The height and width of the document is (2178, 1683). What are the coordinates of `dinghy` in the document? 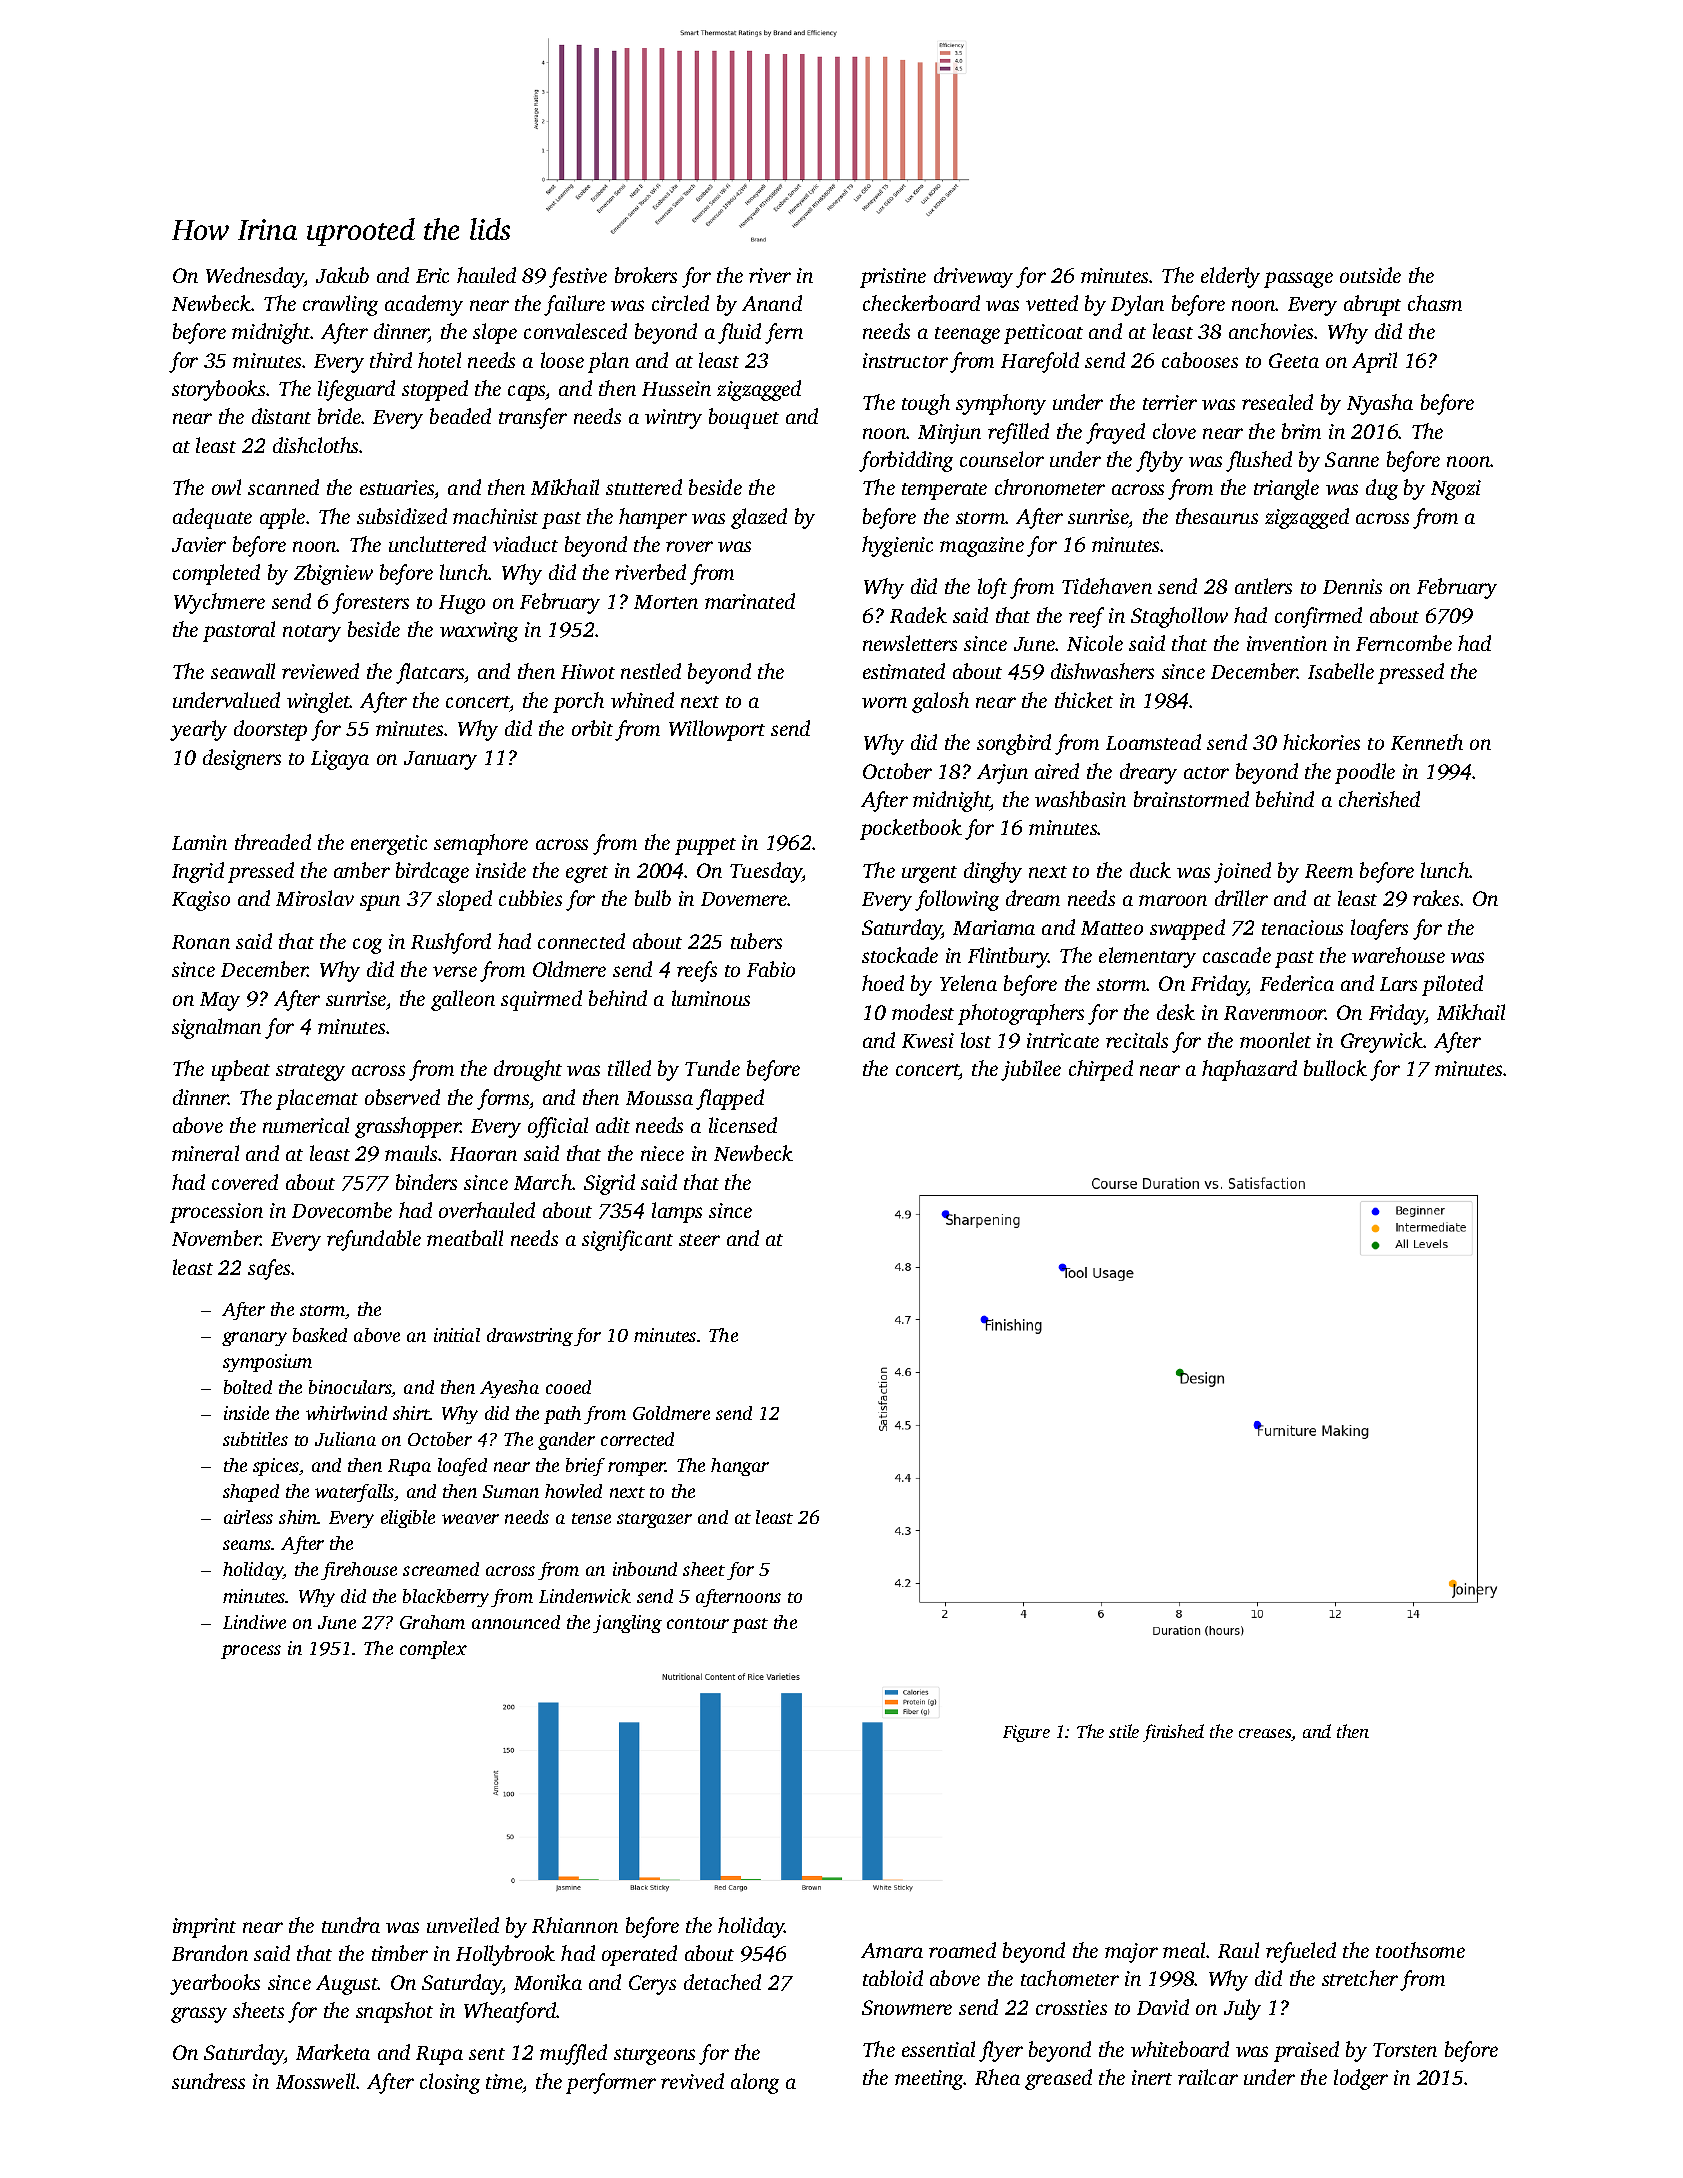 It's located at (993, 872).
